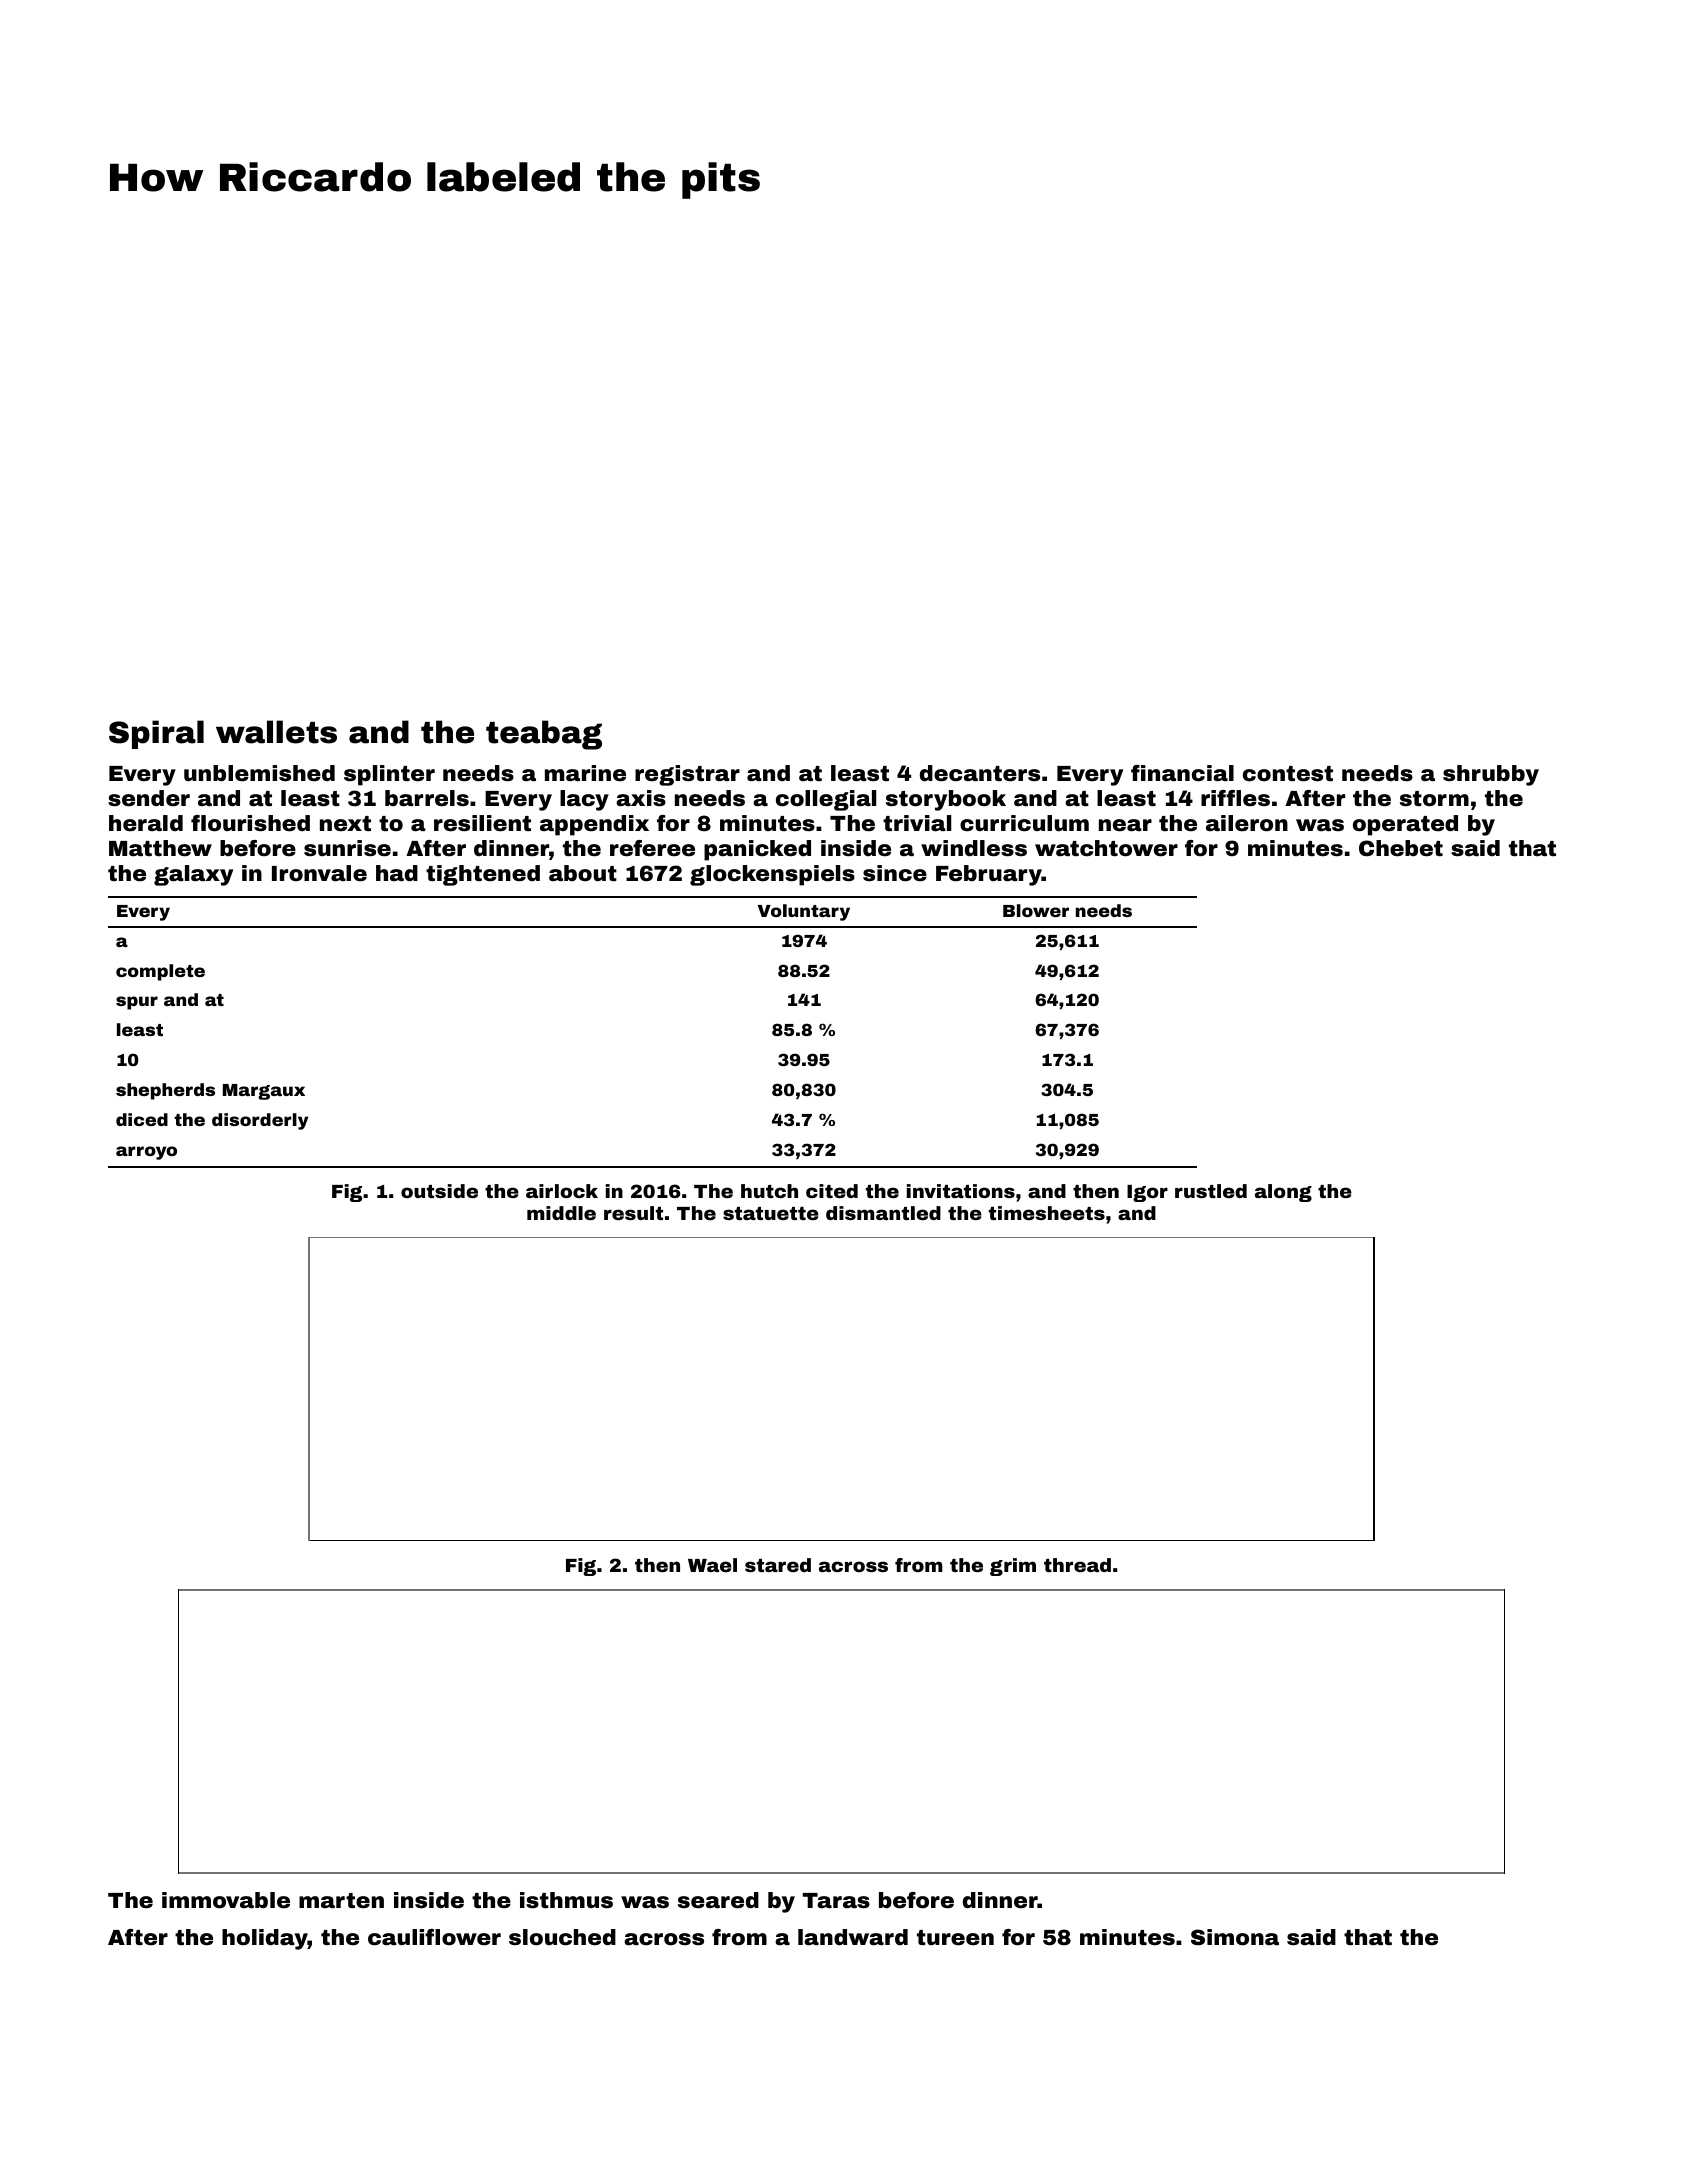  I want to click on tightened, so click(483, 875).
